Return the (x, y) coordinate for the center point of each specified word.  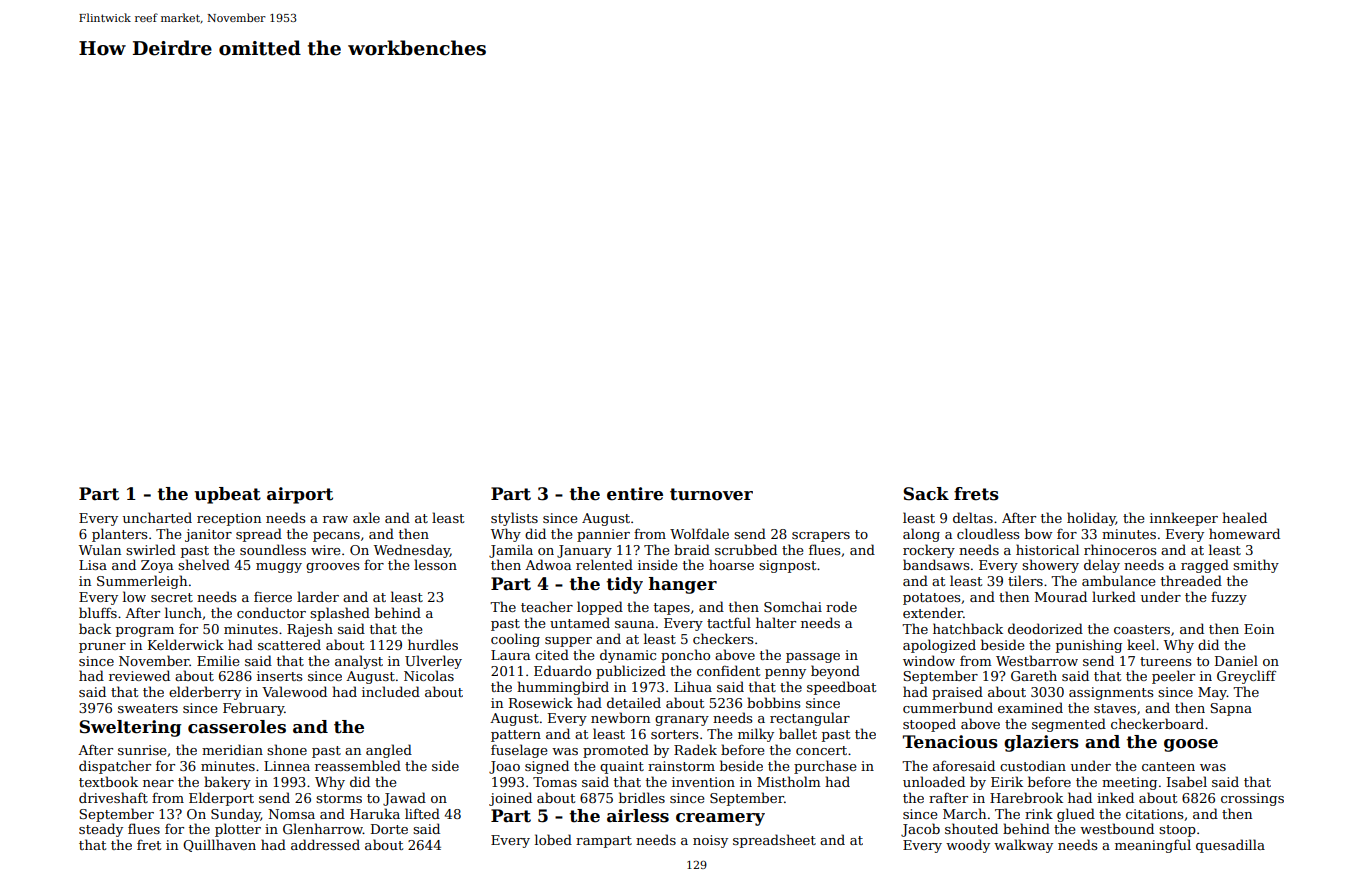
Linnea (287, 766)
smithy (1256, 566)
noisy (710, 841)
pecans (336, 537)
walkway (1023, 846)
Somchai (793, 606)
